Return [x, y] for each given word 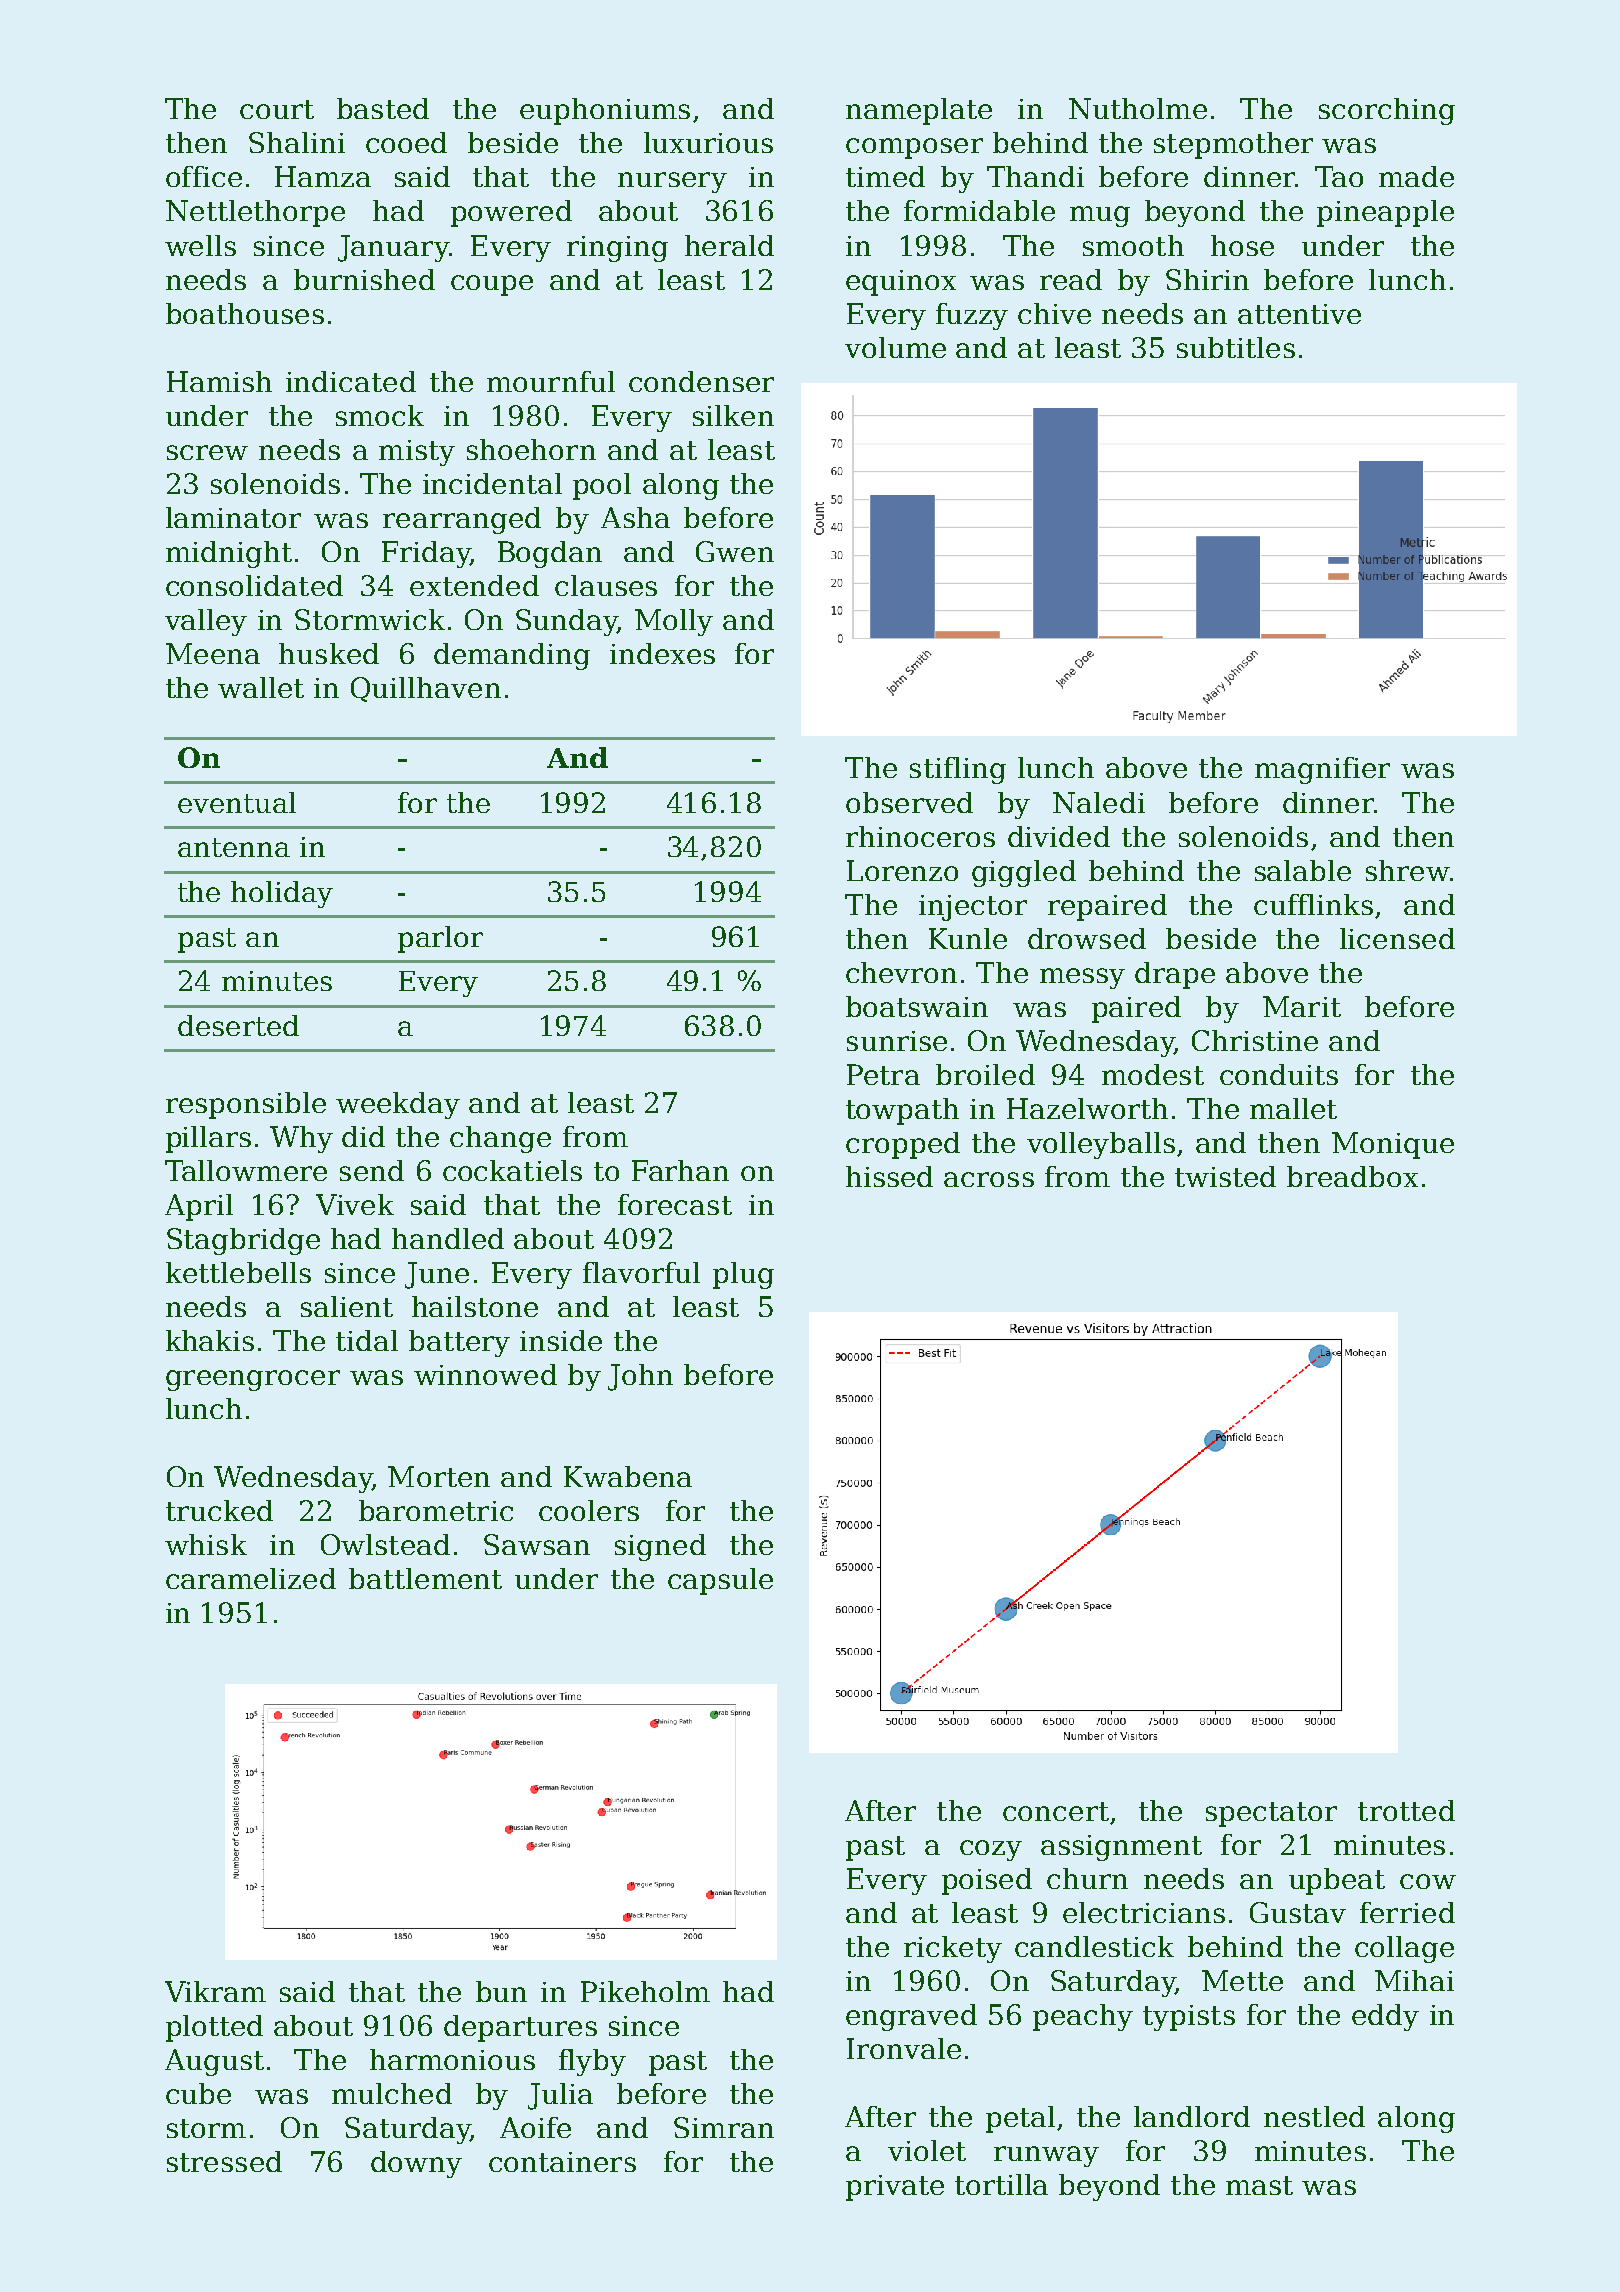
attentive [1299, 314]
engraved [911, 2017]
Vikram [215, 1991]
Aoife [535, 2127]
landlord [1192, 2116]
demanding [512, 656]
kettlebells [238, 1272]
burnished [364, 279]
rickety [953, 1949]
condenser [701, 381]
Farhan [680, 1170]
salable [1303, 870]
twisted [1225, 1176]
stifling [958, 770]
